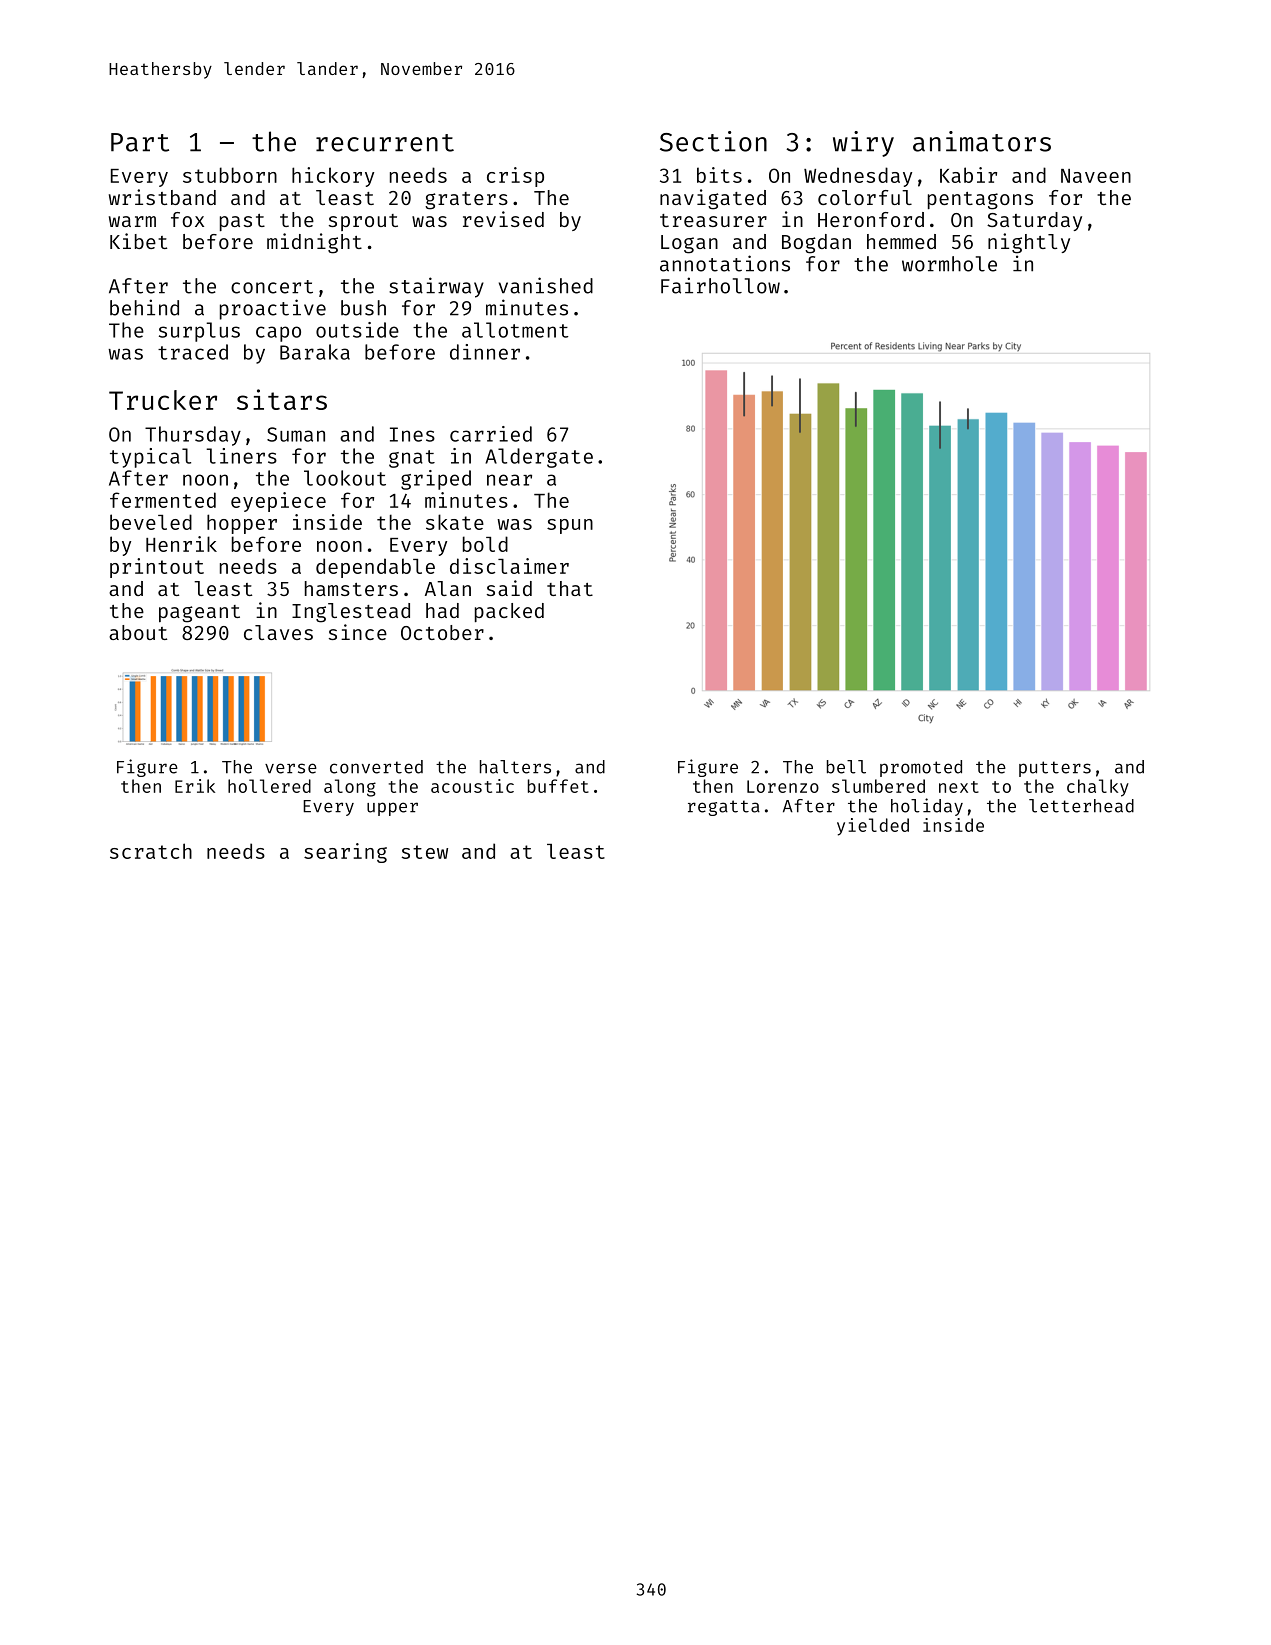  I want to click on behind, so click(144, 307).
